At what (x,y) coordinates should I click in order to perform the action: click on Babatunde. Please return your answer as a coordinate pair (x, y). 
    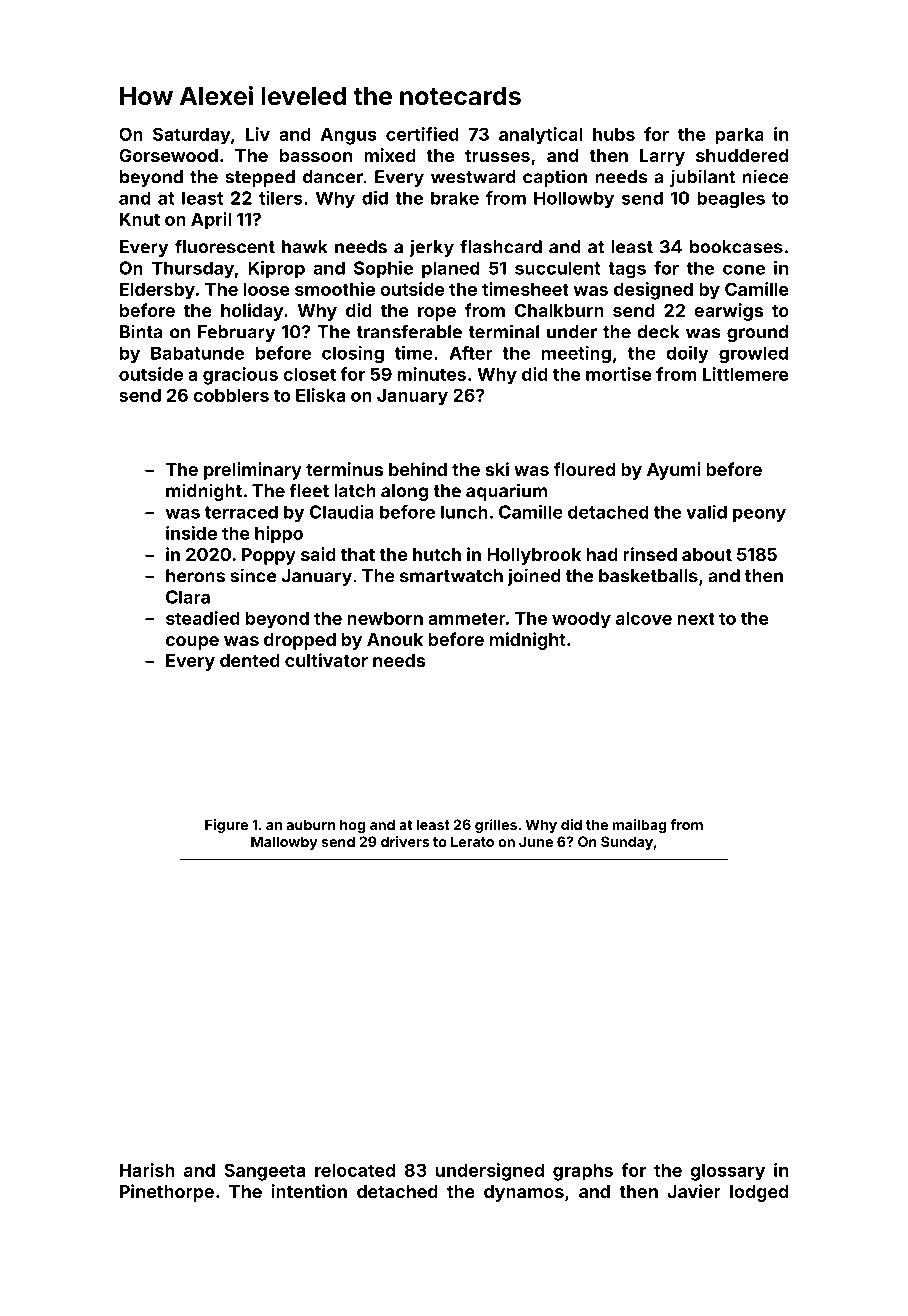
    Looking at the image, I should click on (197, 353).
